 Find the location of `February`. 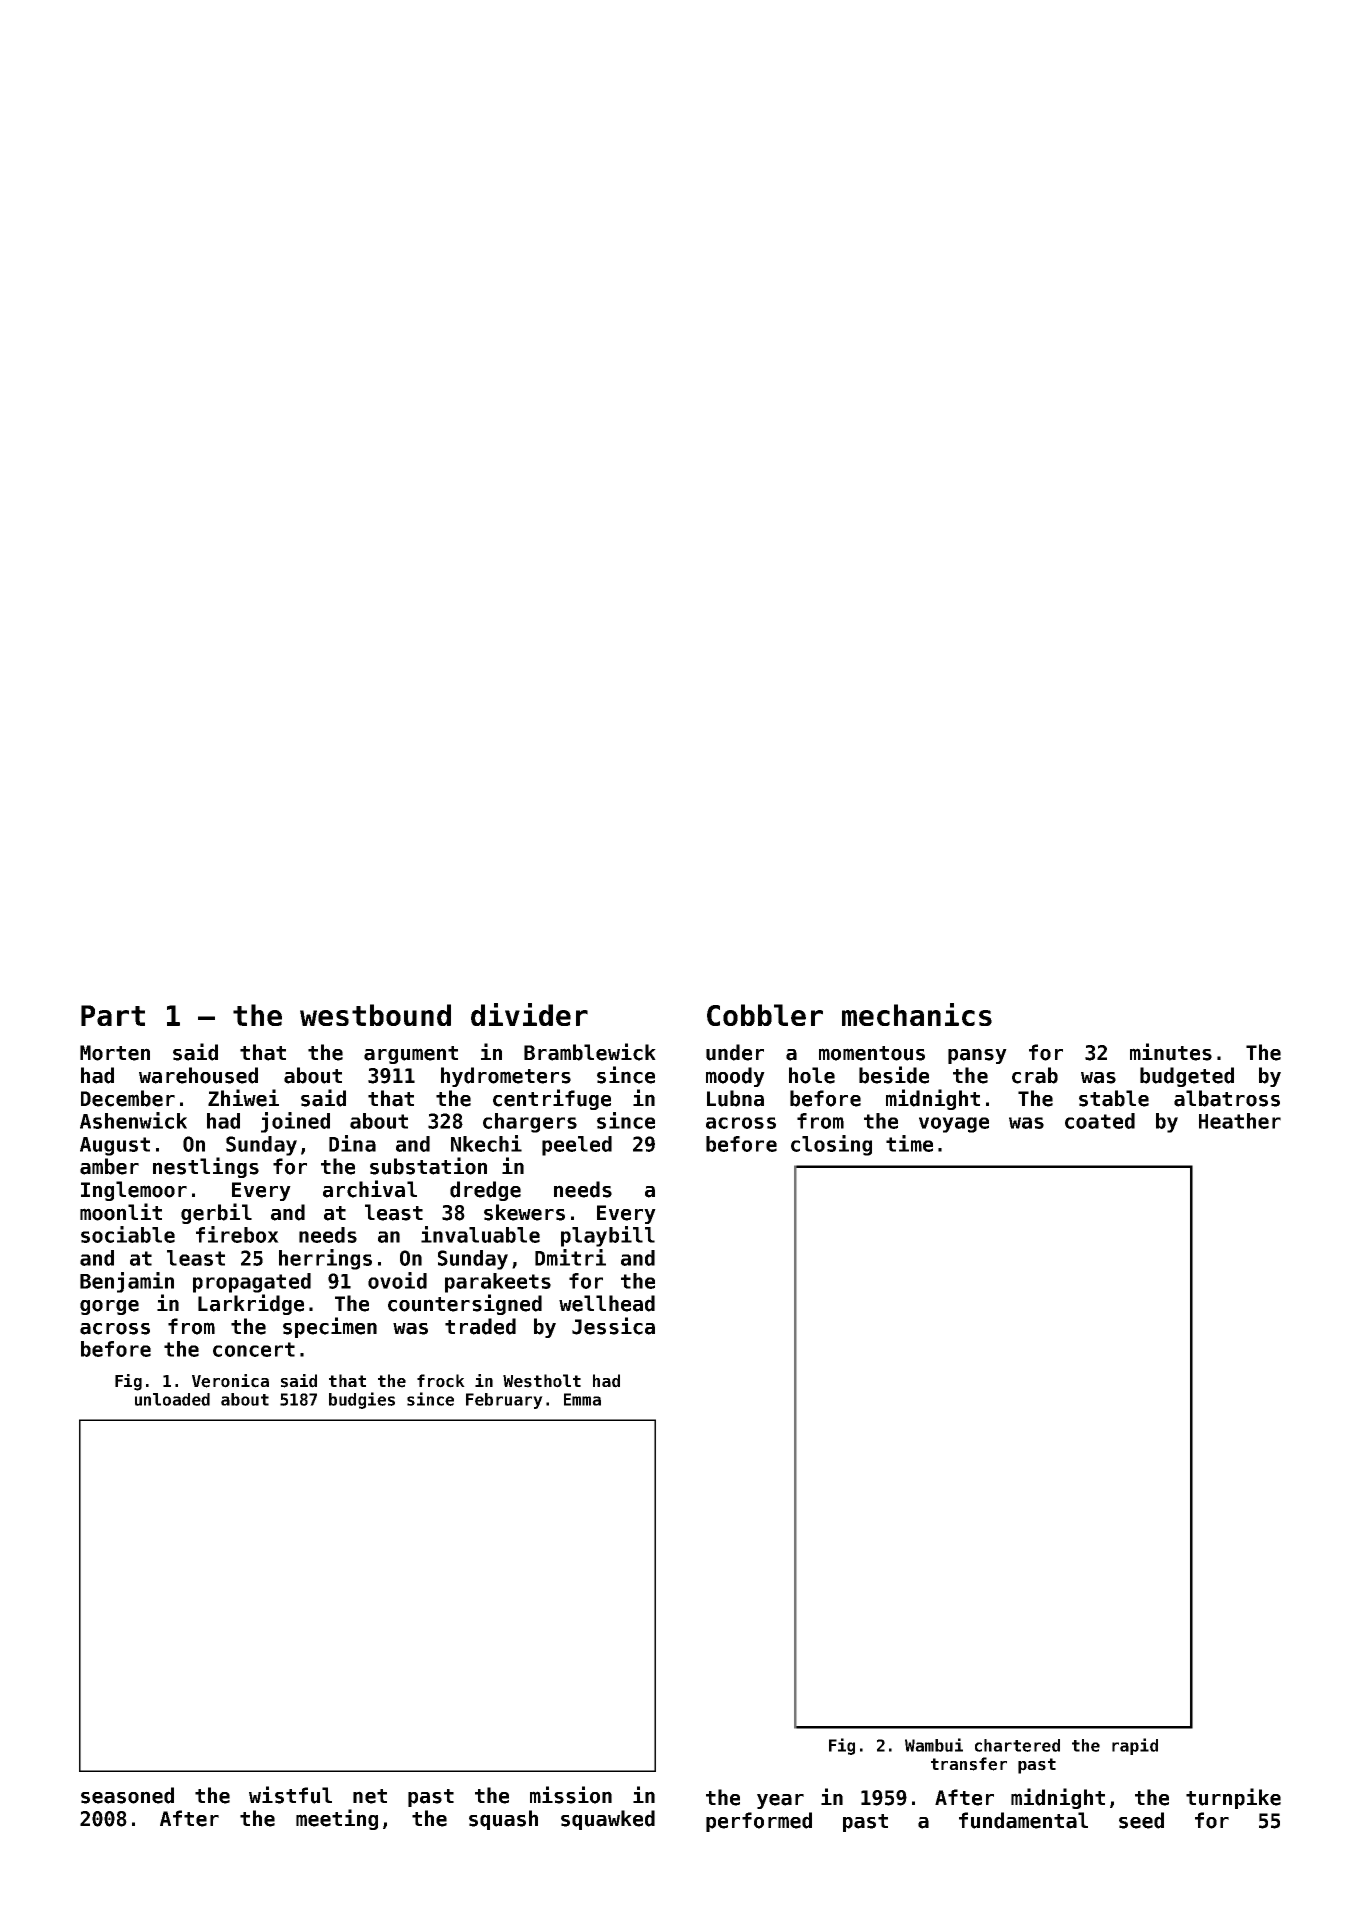

February is located at coordinates (504, 1401).
